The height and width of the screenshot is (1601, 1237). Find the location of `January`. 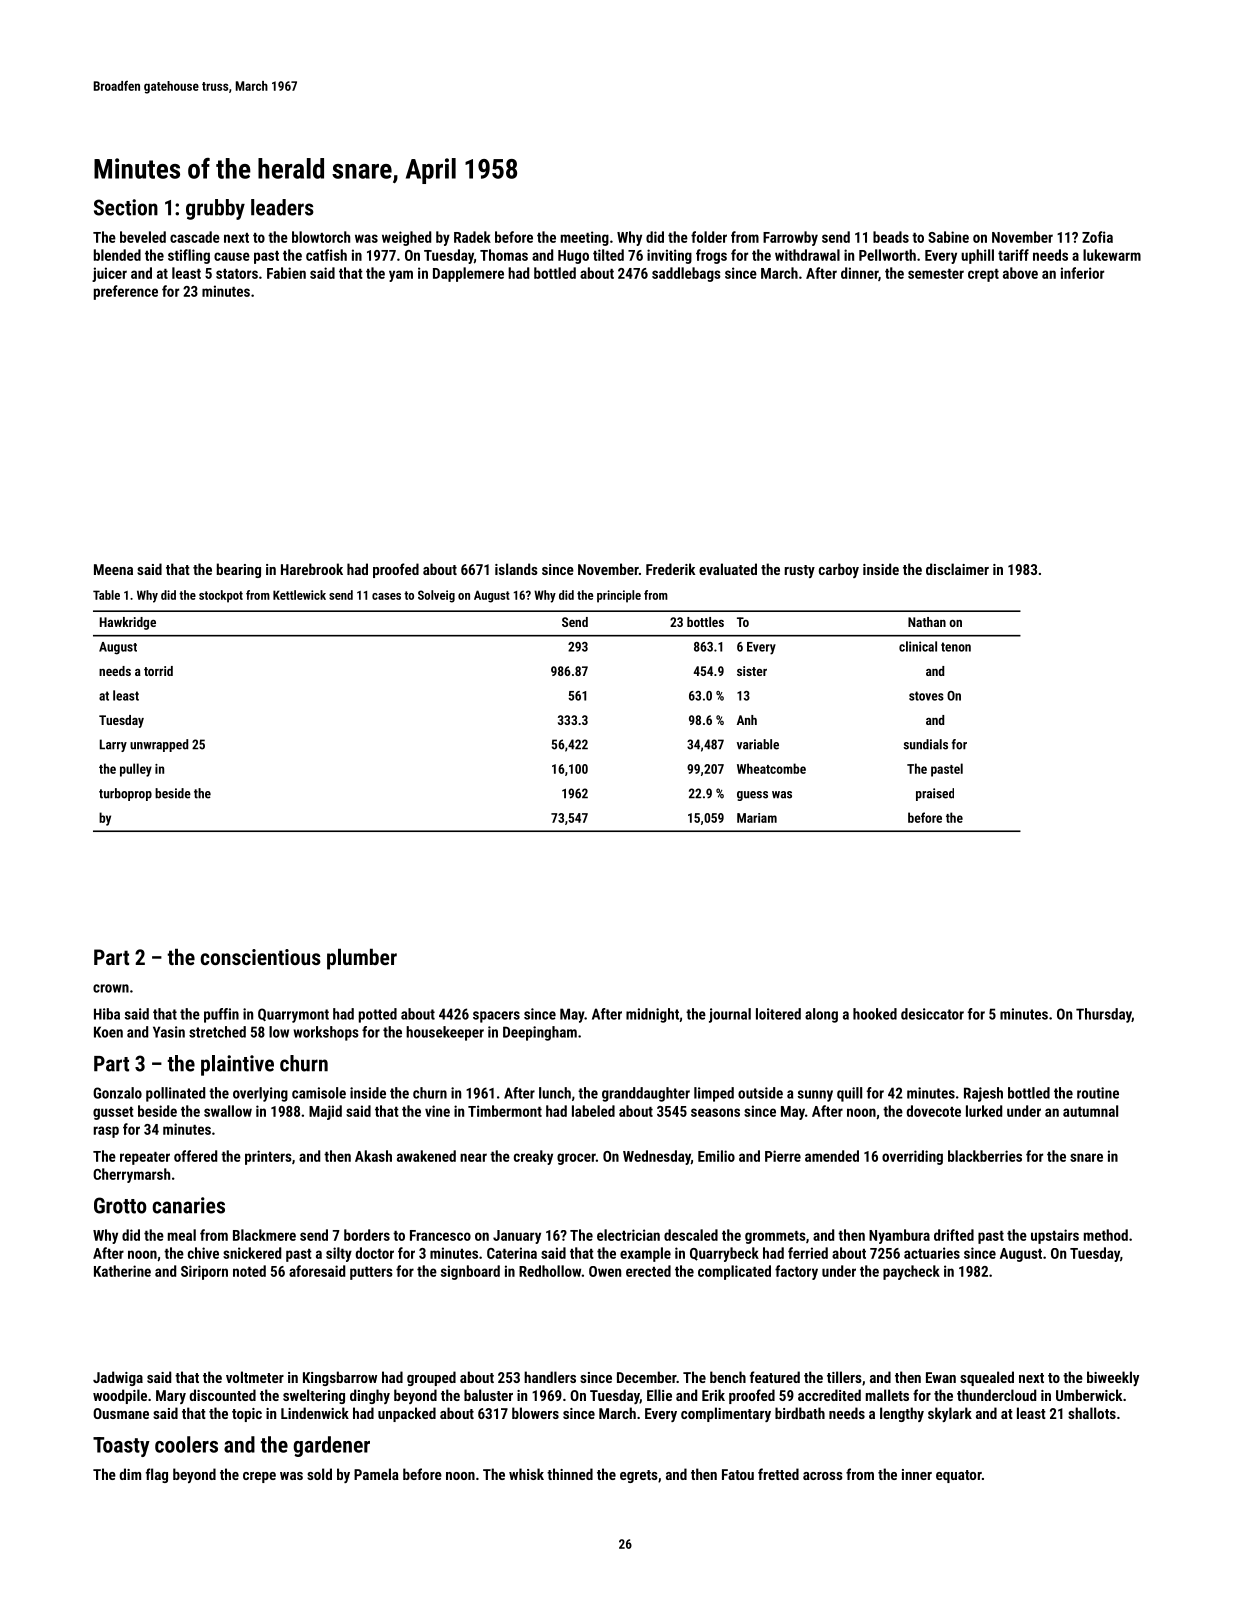

January is located at coordinates (517, 1237).
